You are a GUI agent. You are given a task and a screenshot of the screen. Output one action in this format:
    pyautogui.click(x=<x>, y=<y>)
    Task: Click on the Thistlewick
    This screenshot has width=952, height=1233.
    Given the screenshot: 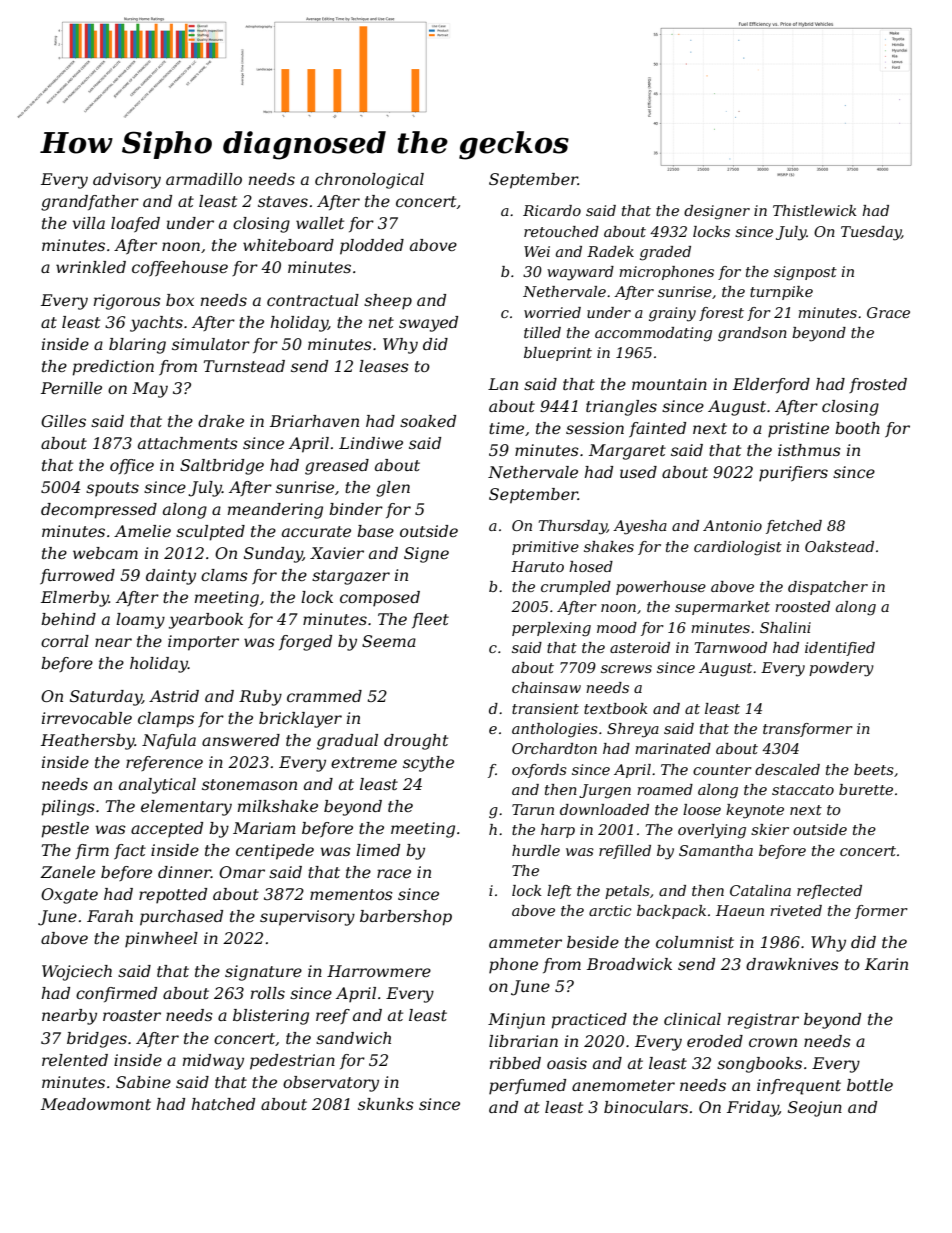 What is the action you would take?
    pyautogui.click(x=815, y=210)
